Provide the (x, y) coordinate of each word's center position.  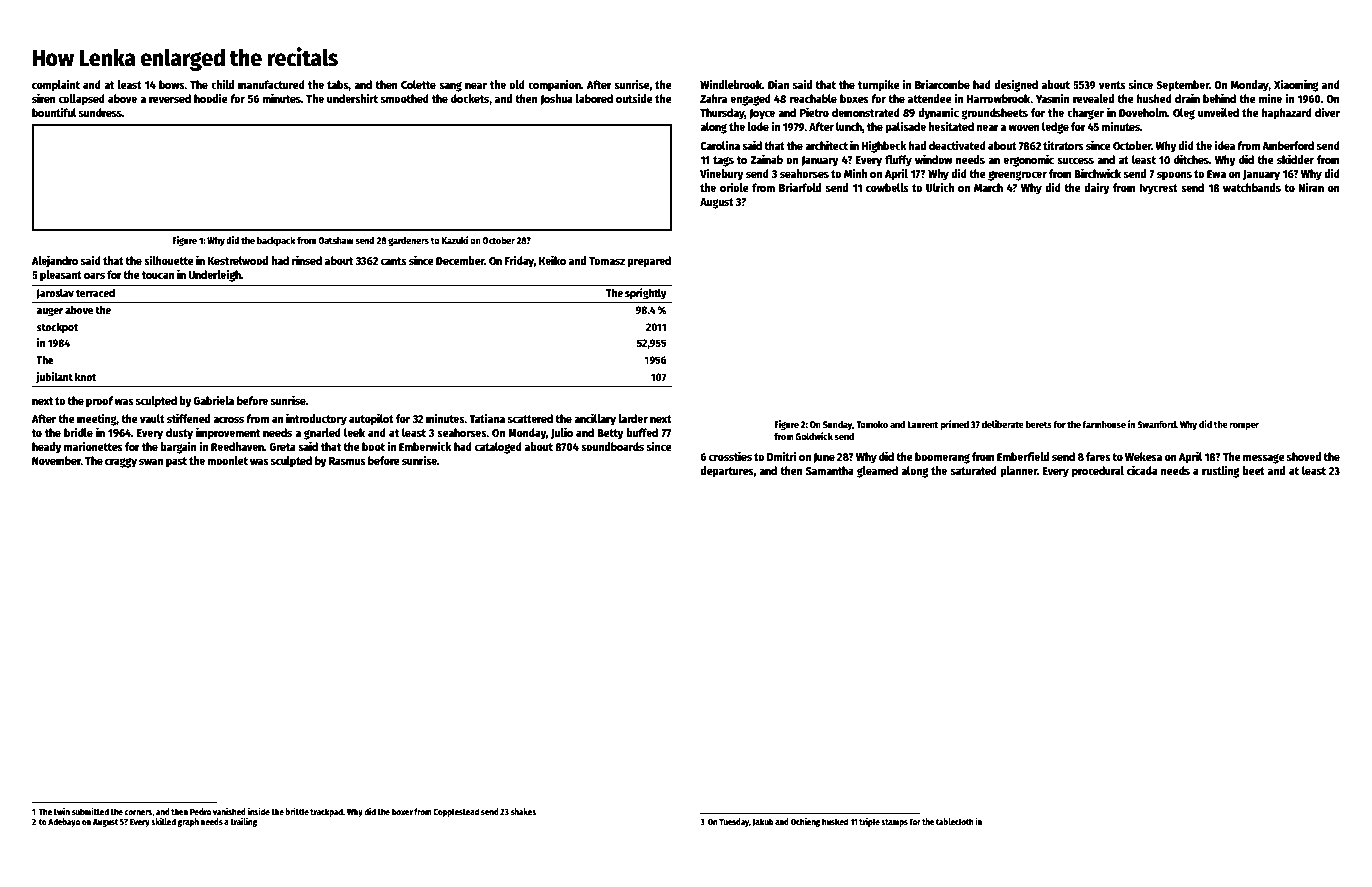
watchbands (1252, 187)
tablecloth (955, 821)
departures (727, 472)
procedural (1098, 472)
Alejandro (55, 261)
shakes (523, 811)
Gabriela (213, 400)
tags (723, 161)
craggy (121, 463)
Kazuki (454, 240)
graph (188, 822)
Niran (1311, 187)
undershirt (352, 98)
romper (1244, 426)
